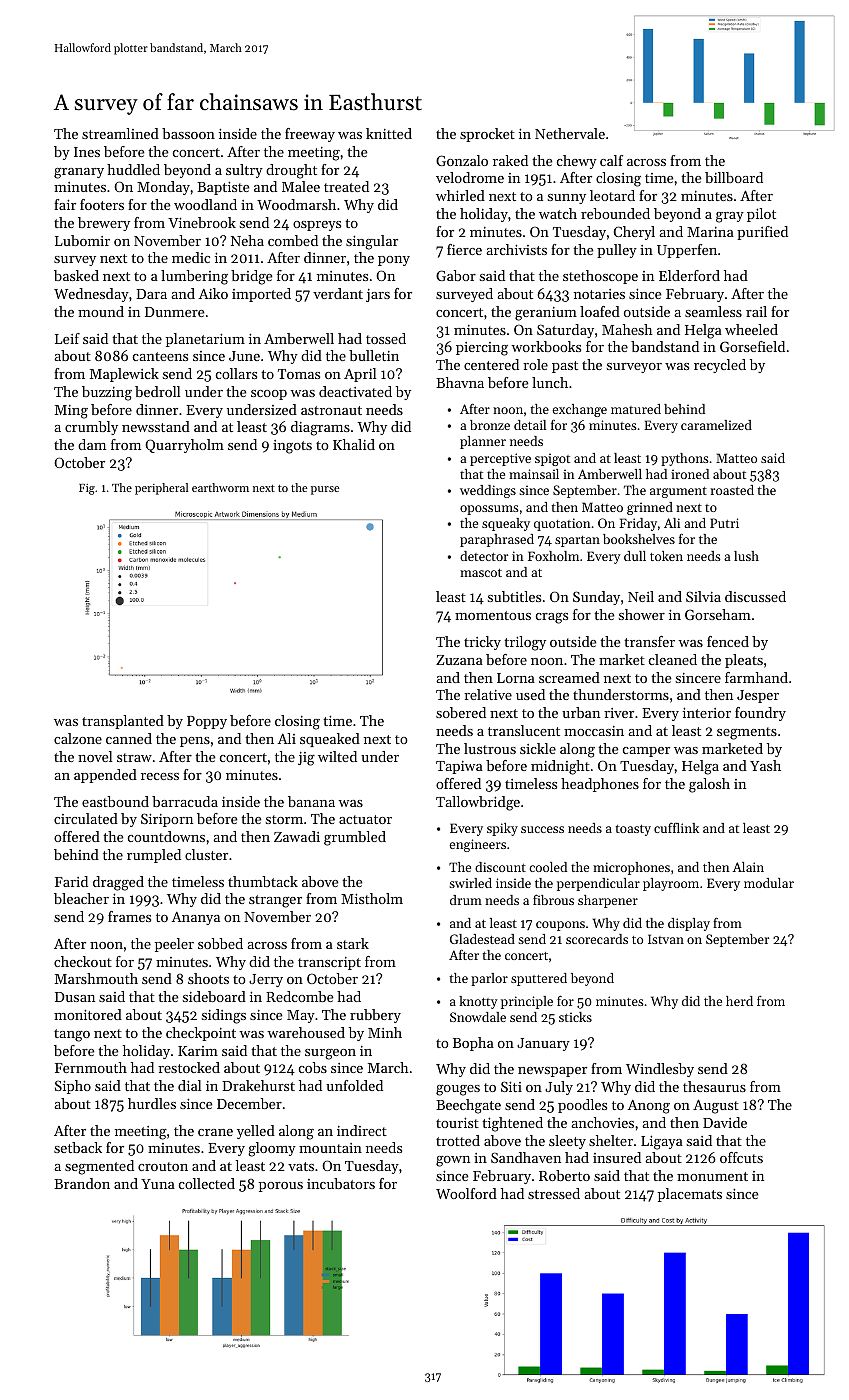 This page has width=849, height=1400. I want to click on collected, so click(207, 1183).
